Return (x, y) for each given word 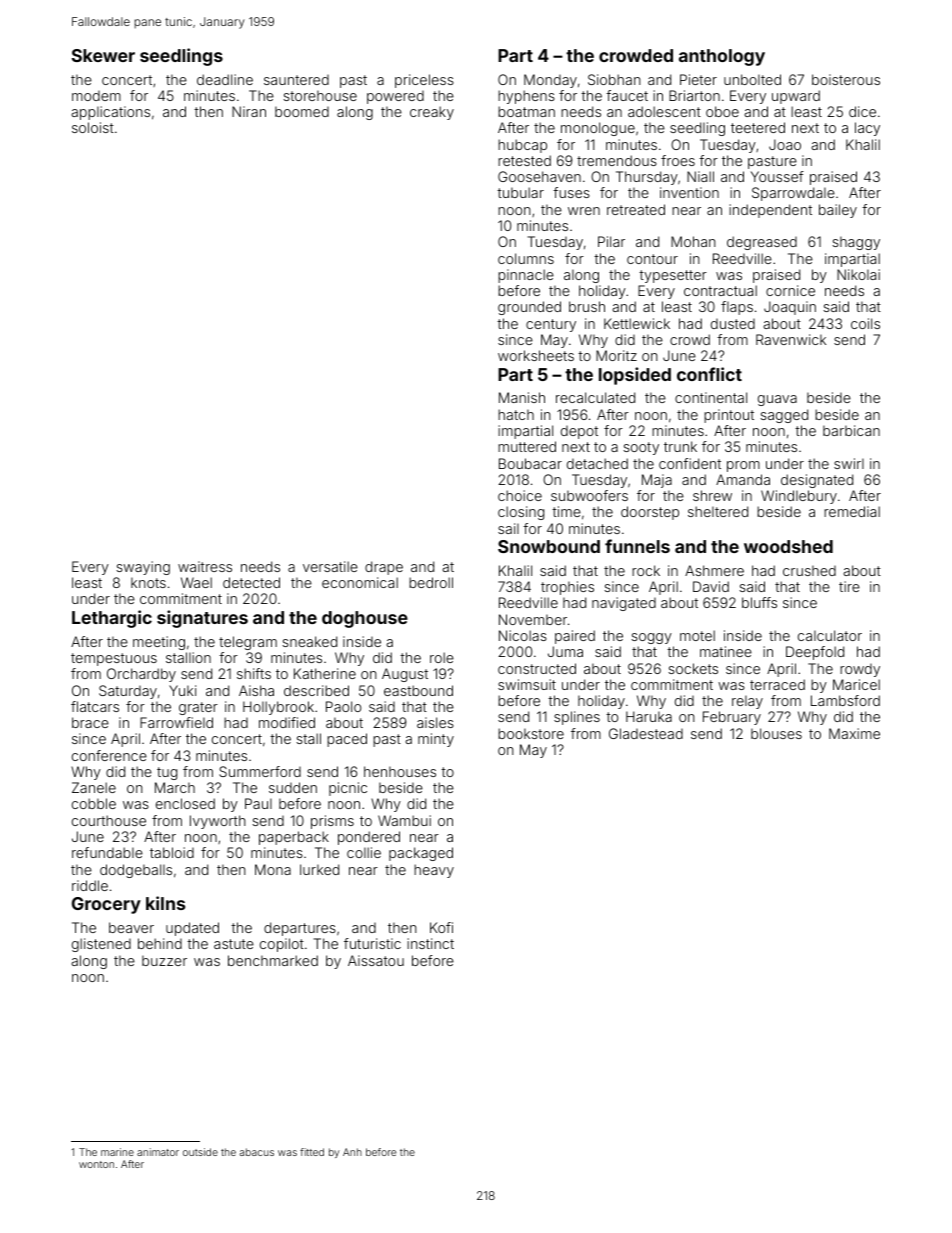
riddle (90, 885)
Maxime (854, 733)
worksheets (536, 355)
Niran (249, 111)
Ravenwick (791, 339)
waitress (205, 566)
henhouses (400, 771)
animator (158, 1152)
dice (862, 111)
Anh (352, 1152)
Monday (550, 81)
